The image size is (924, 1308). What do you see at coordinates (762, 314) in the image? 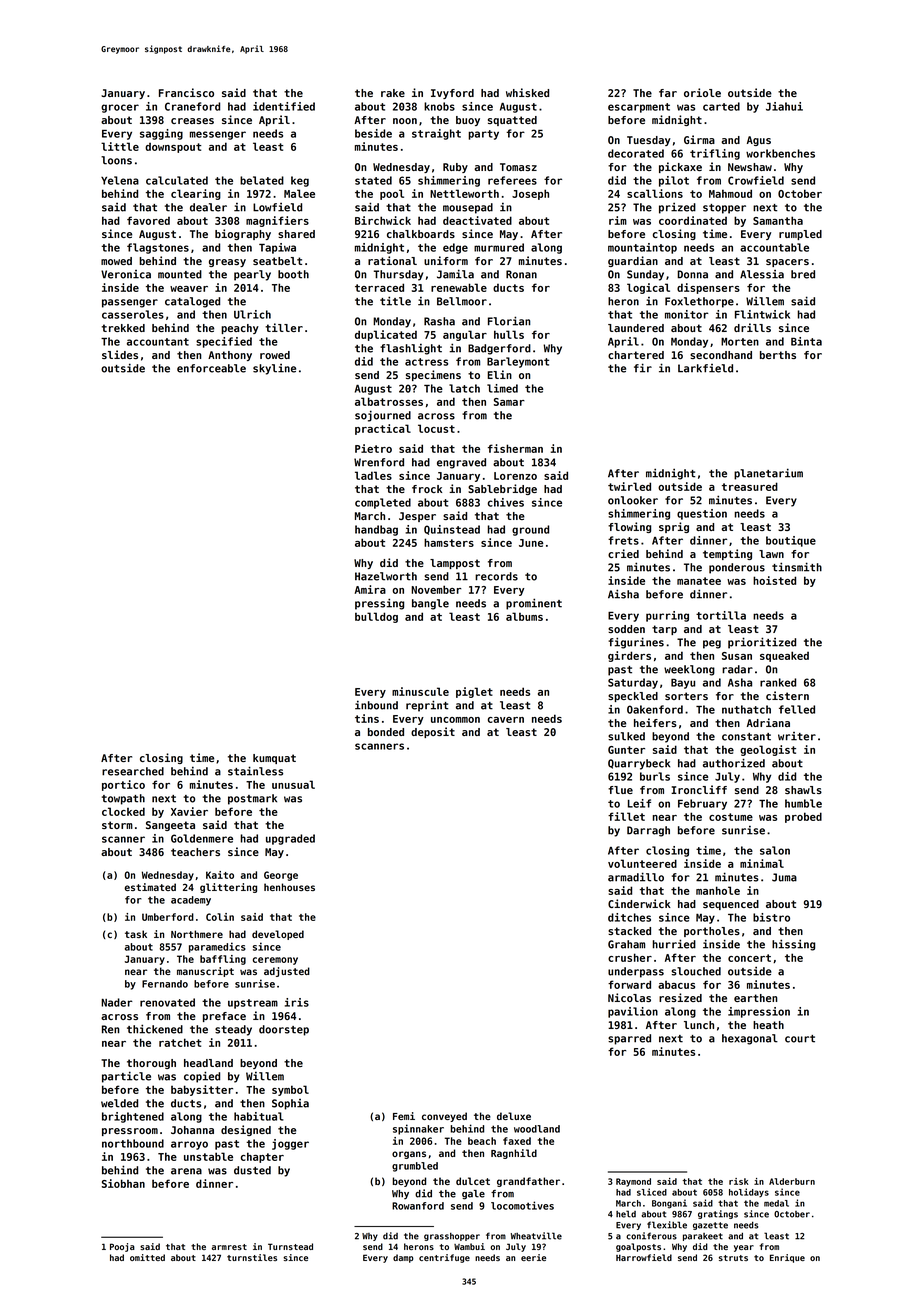
I see `Flintwick` at bounding box center [762, 314].
